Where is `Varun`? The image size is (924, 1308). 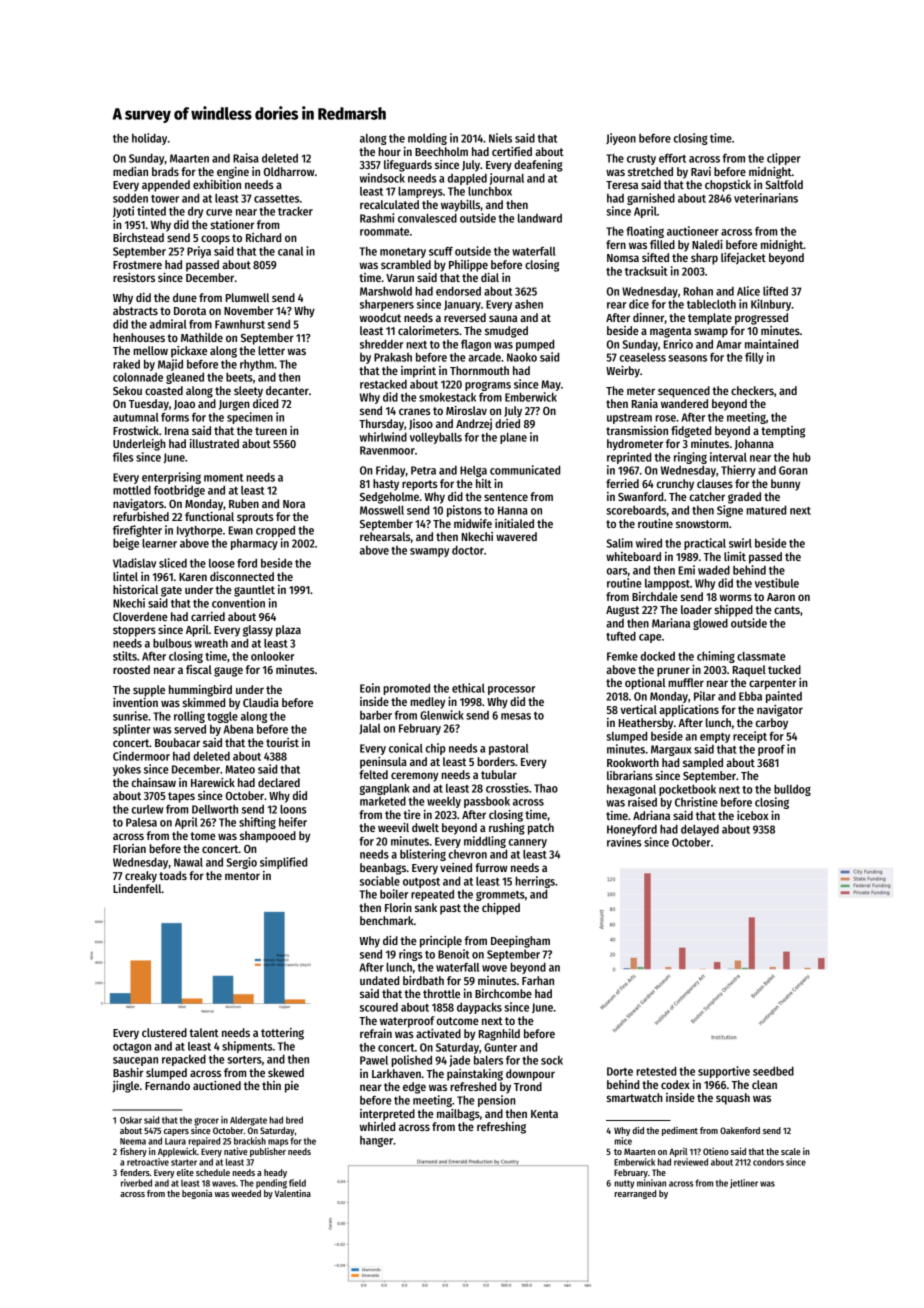
Varun is located at coordinates (400, 278).
